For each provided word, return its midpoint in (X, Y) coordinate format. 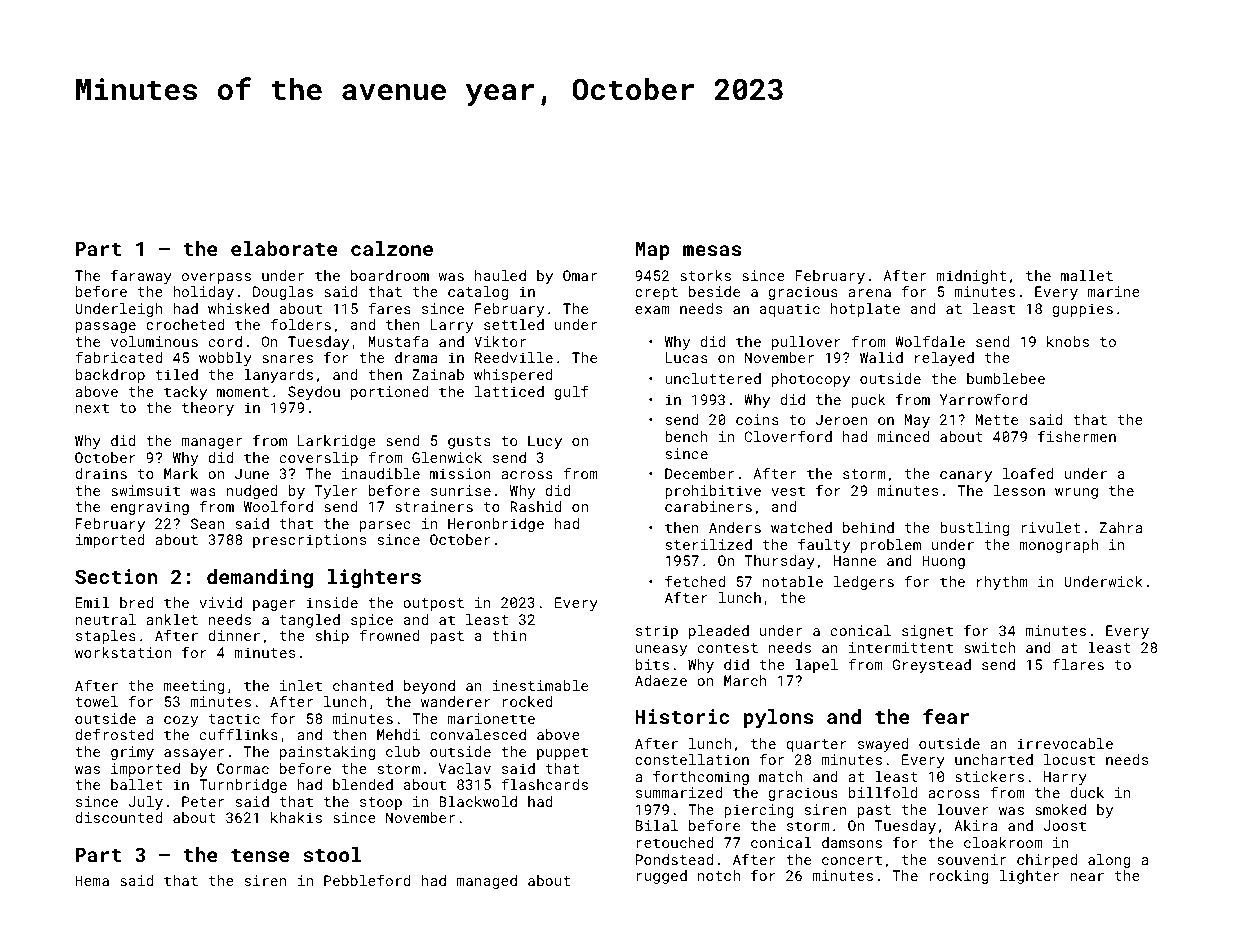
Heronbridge (496, 525)
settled (514, 324)
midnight (971, 277)
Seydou (314, 393)
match (780, 776)
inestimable (540, 685)
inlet (301, 685)
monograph (1059, 546)
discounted (118, 817)
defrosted (114, 734)
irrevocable (1065, 743)
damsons (852, 842)
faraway (141, 276)
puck (868, 401)
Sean (207, 523)
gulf (572, 392)
